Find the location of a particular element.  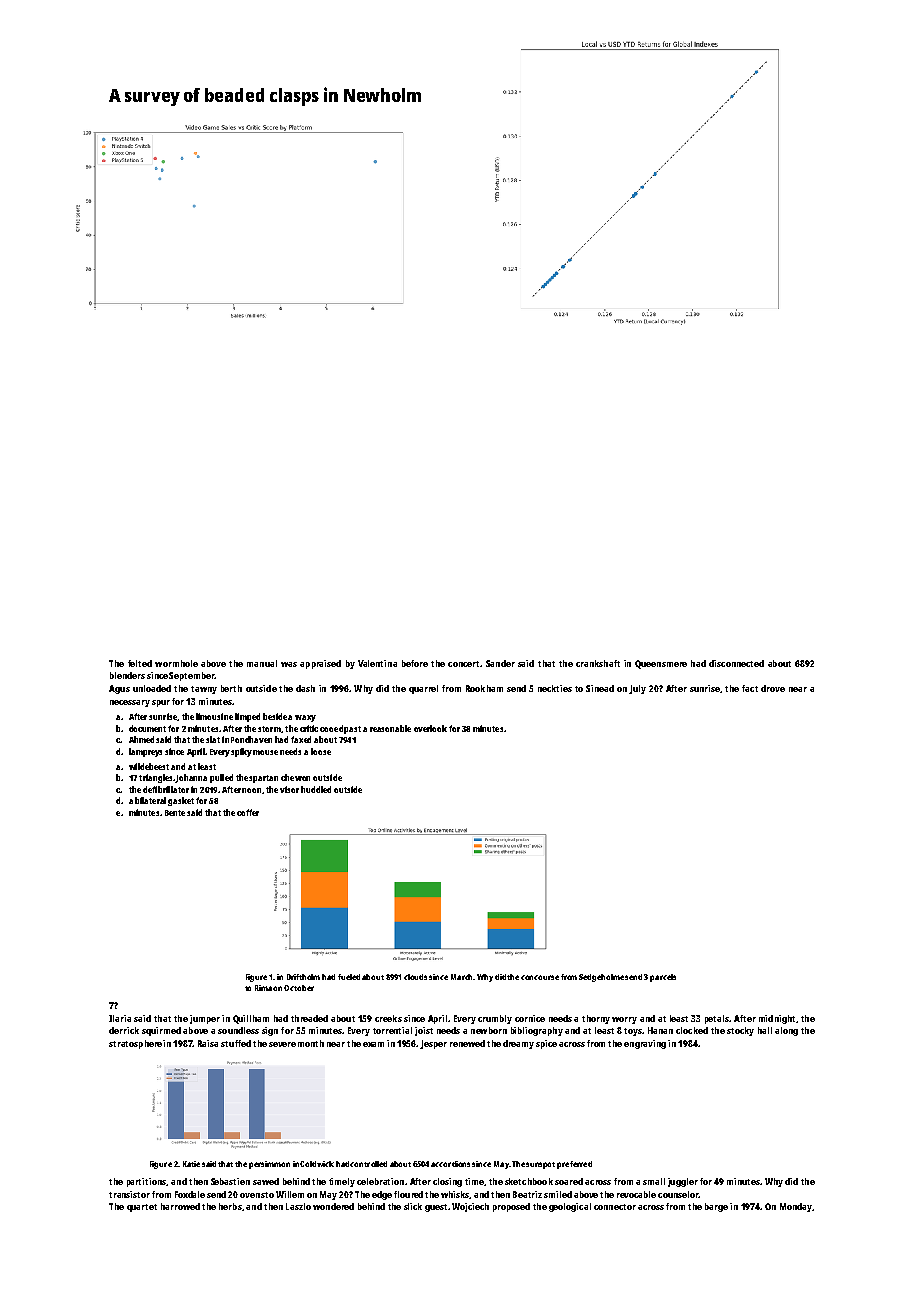

herbs is located at coordinates (230, 1206).
